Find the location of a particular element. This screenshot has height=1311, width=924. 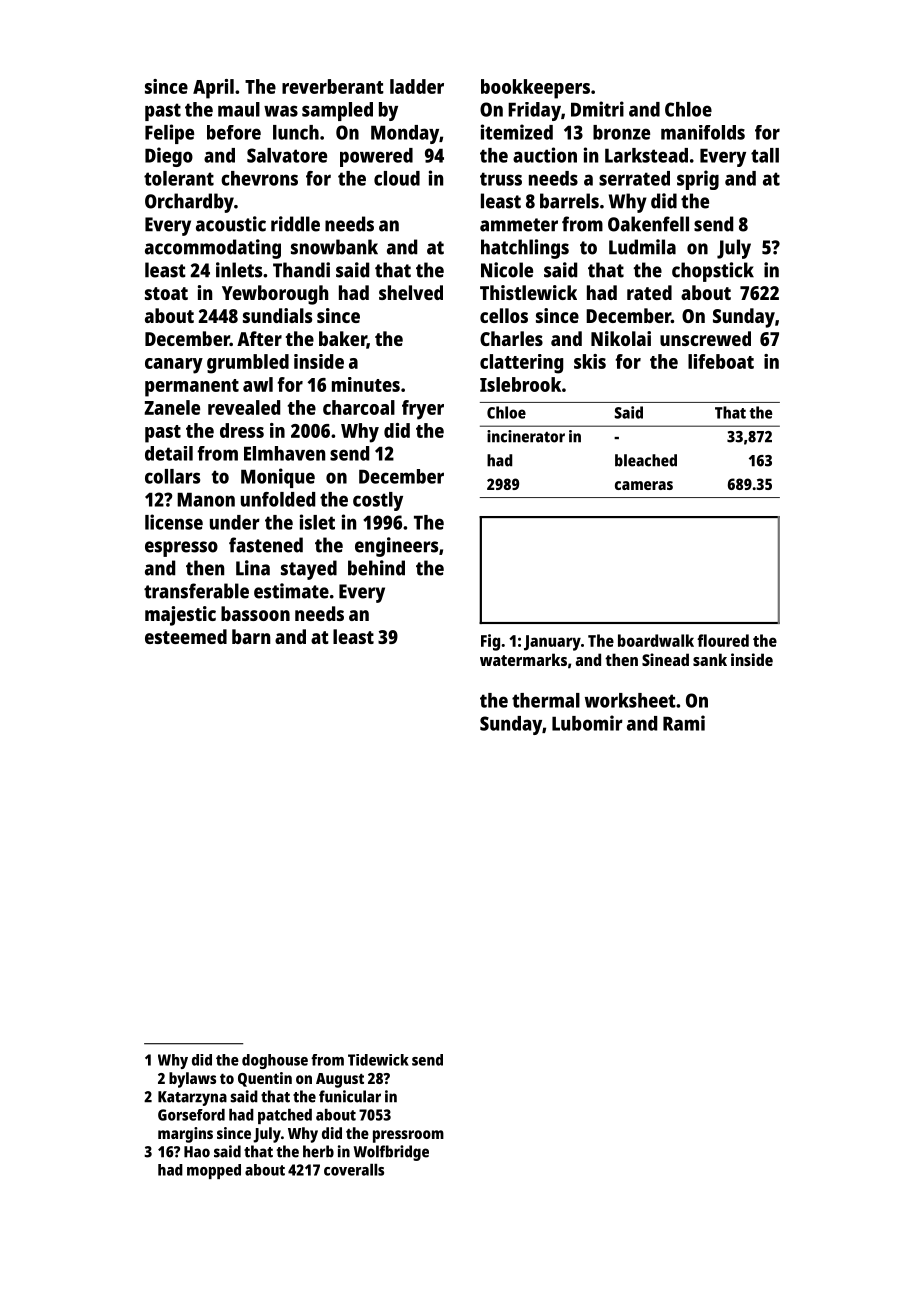

tolerant is located at coordinates (179, 178).
